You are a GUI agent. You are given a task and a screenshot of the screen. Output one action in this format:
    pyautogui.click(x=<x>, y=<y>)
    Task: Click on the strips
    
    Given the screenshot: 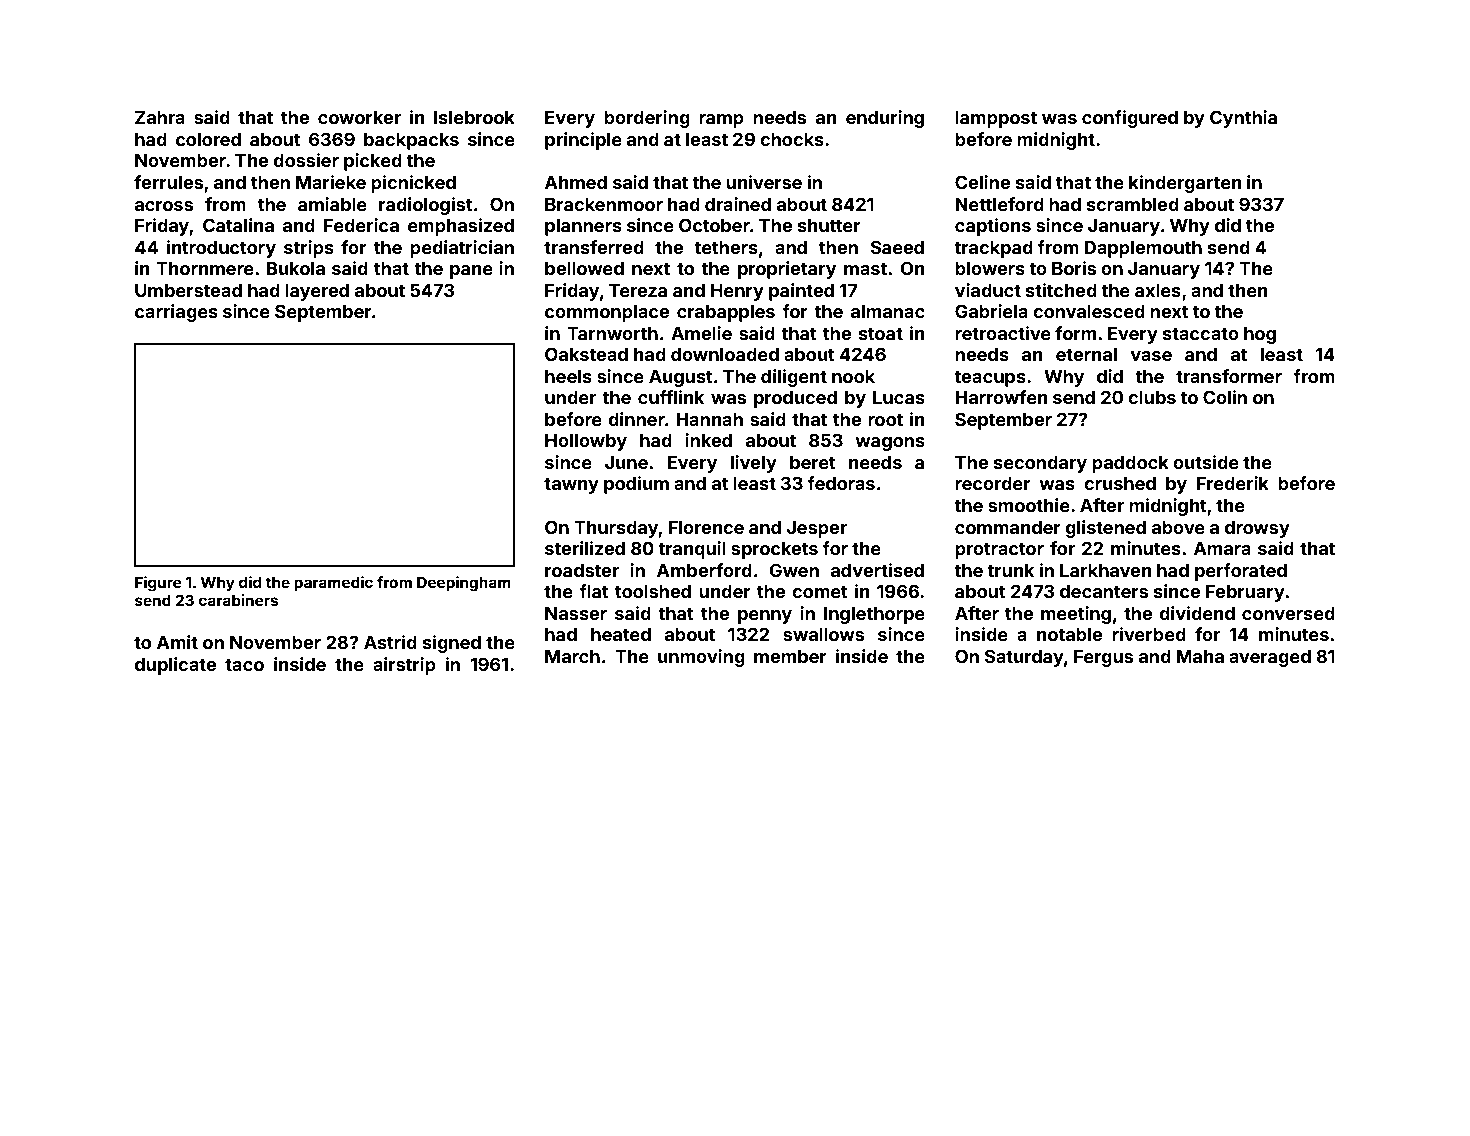 What is the action you would take?
    pyautogui.click(x=309, y=249)
